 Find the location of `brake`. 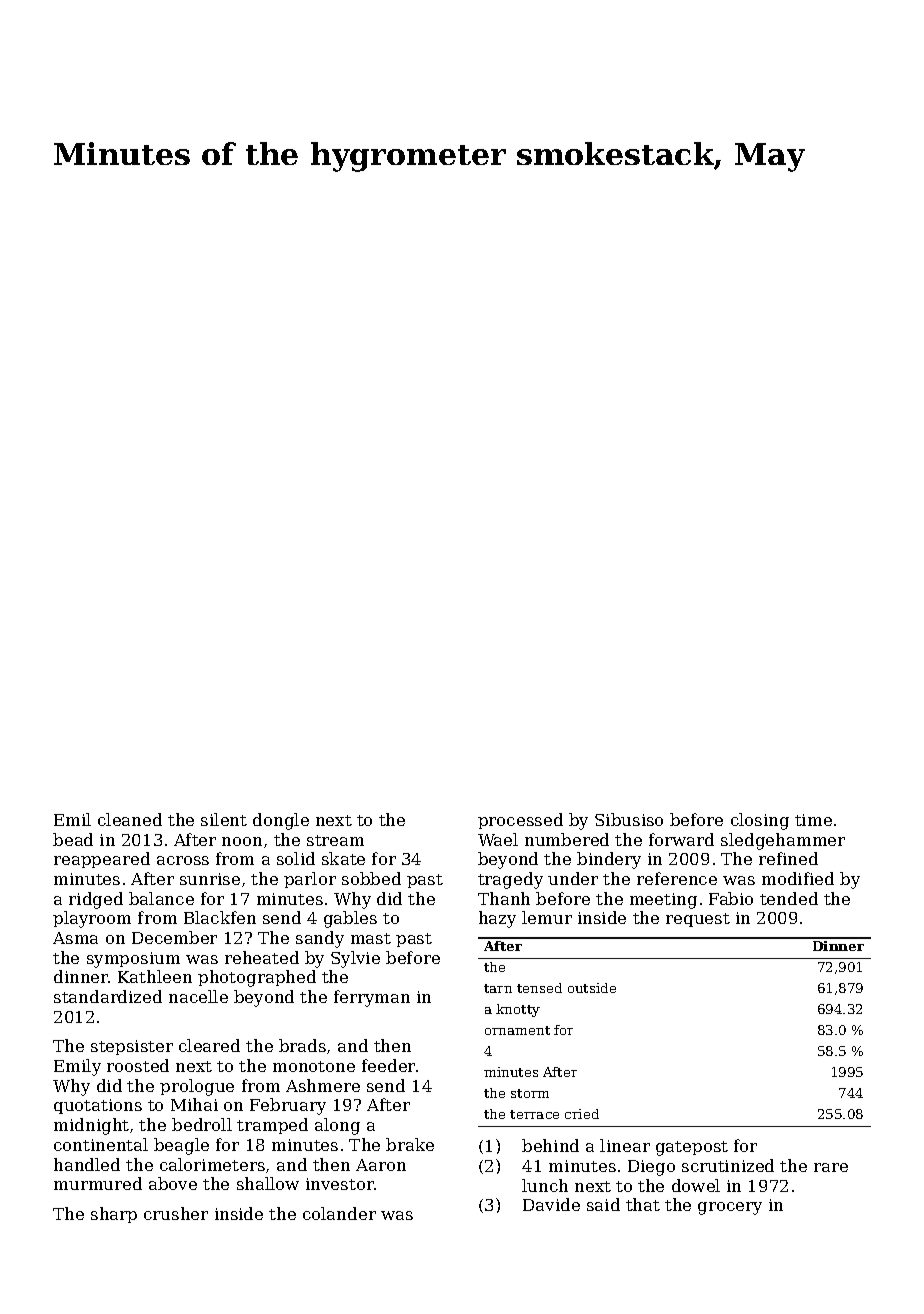

brake is located at coordinates (410, 1144).
